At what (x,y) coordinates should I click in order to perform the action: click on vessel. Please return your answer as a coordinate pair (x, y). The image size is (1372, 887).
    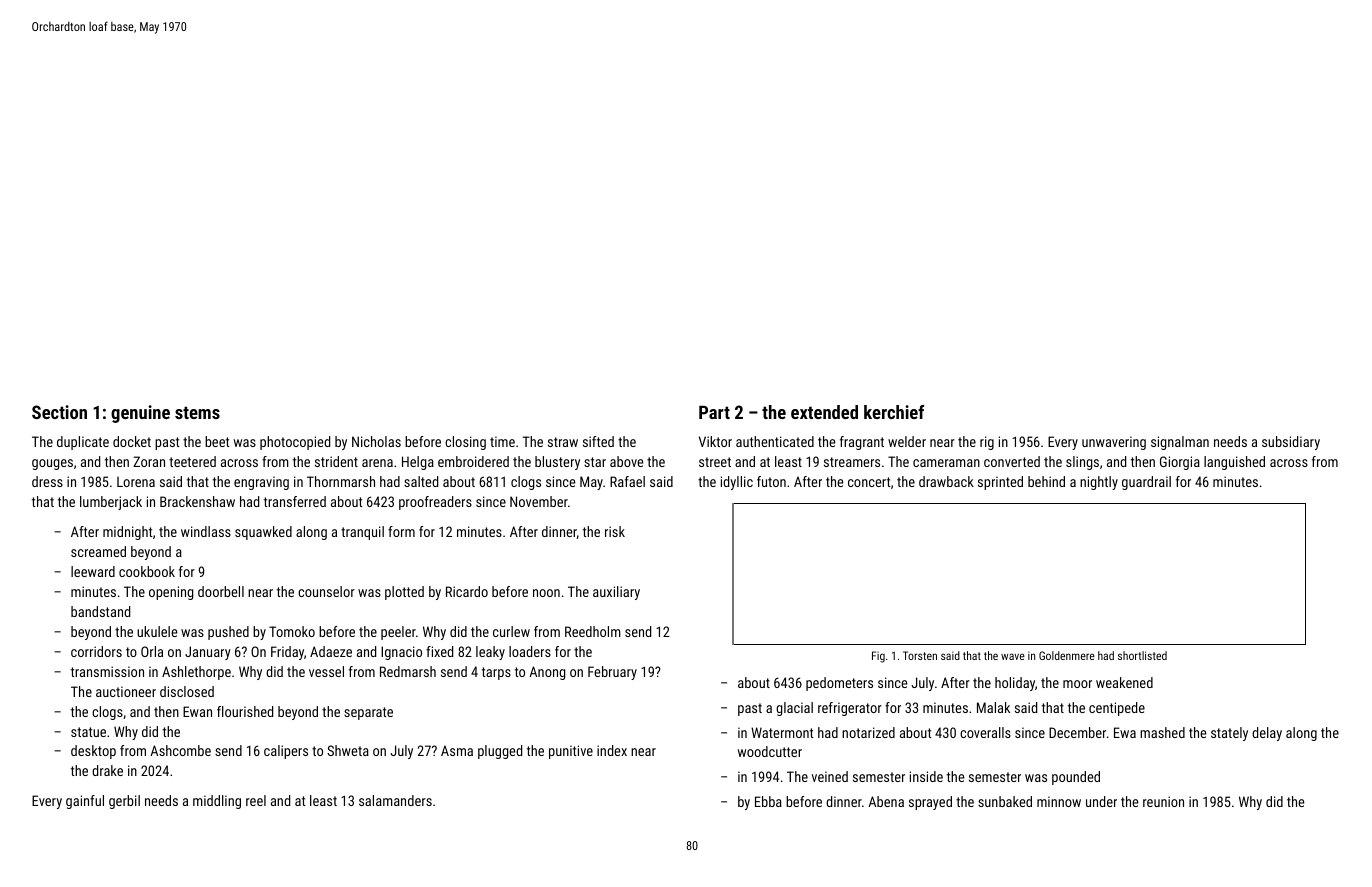
    Looking at the image, I should click on (326, 671).
